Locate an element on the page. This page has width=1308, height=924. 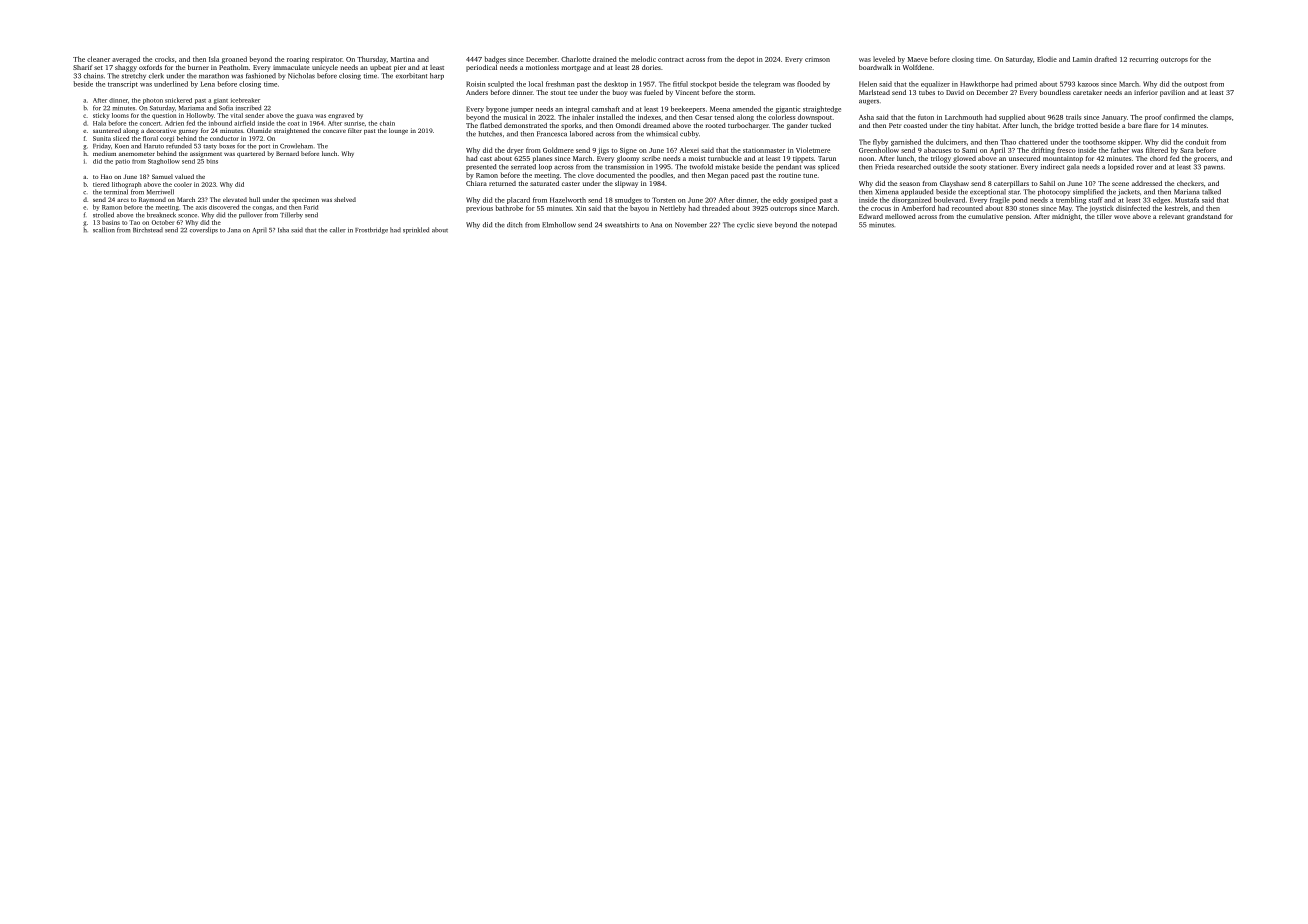
Farid is located at coordinates (311, 207).
